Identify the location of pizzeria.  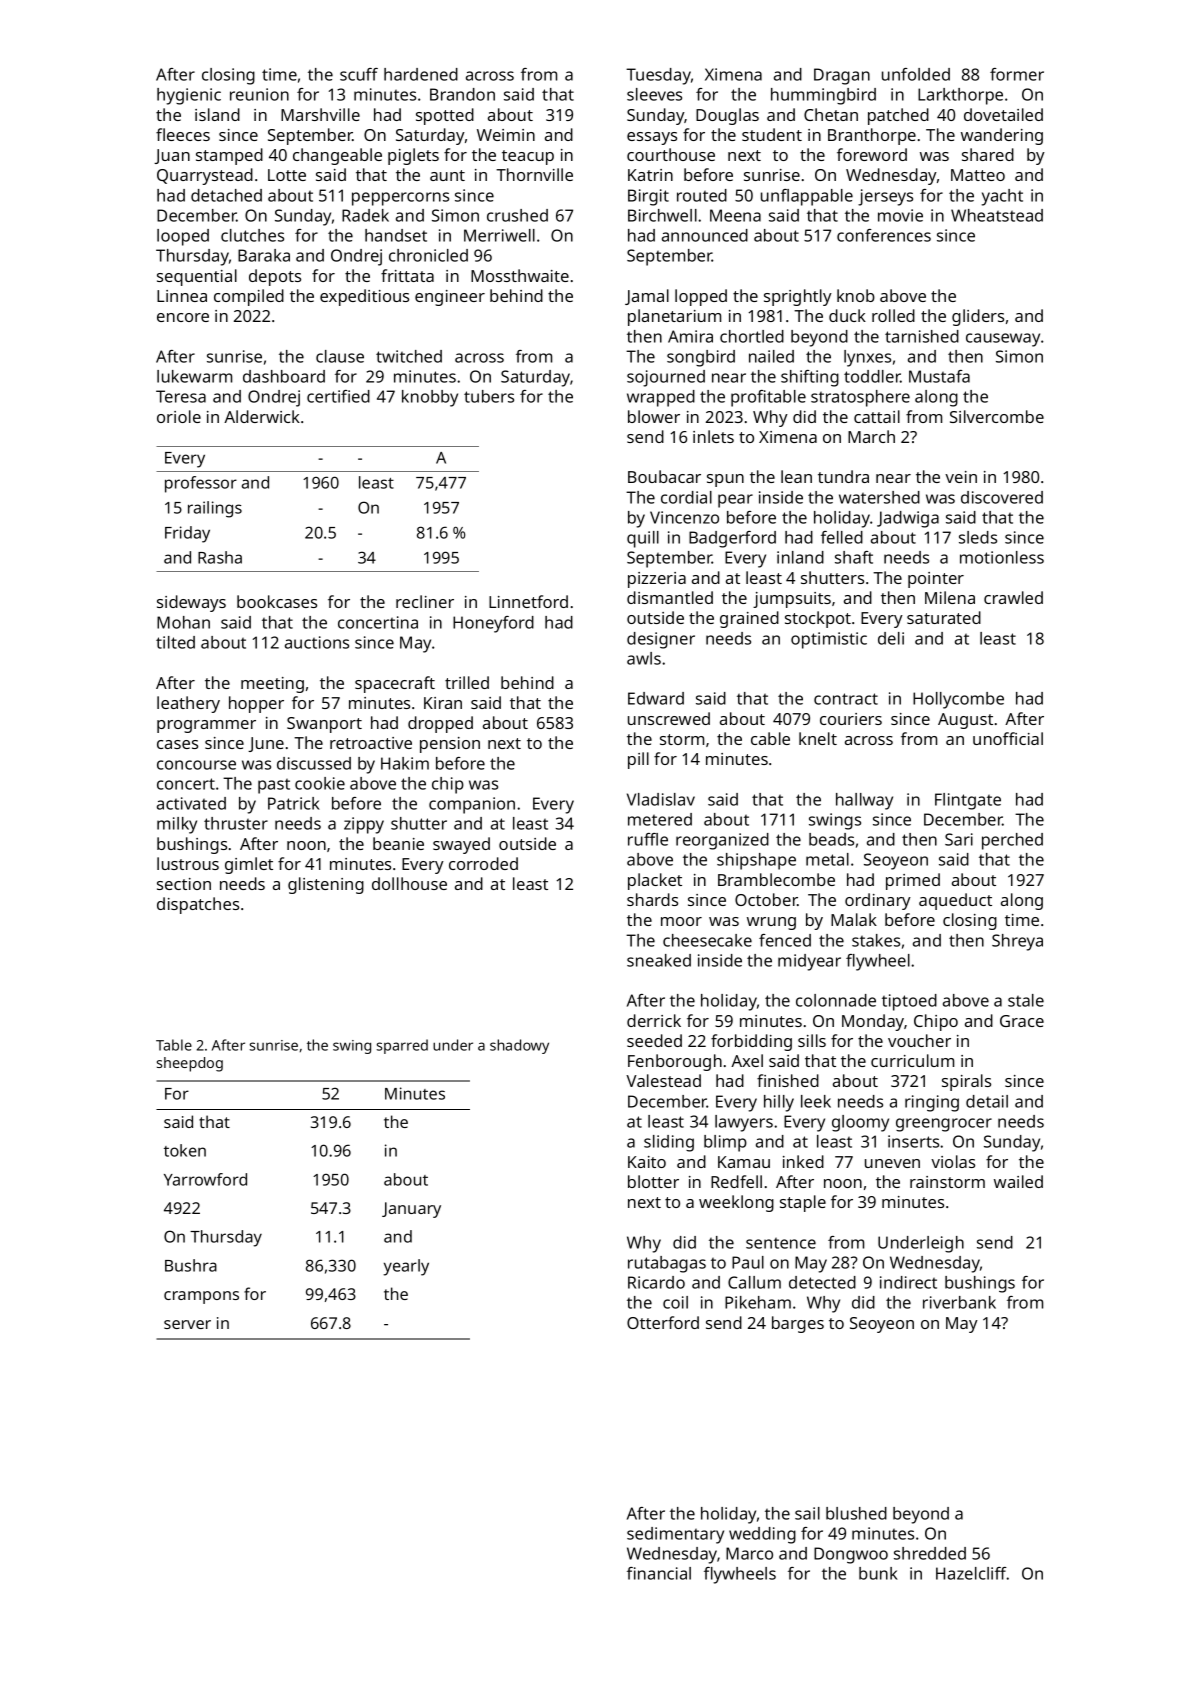
(657, 580).
